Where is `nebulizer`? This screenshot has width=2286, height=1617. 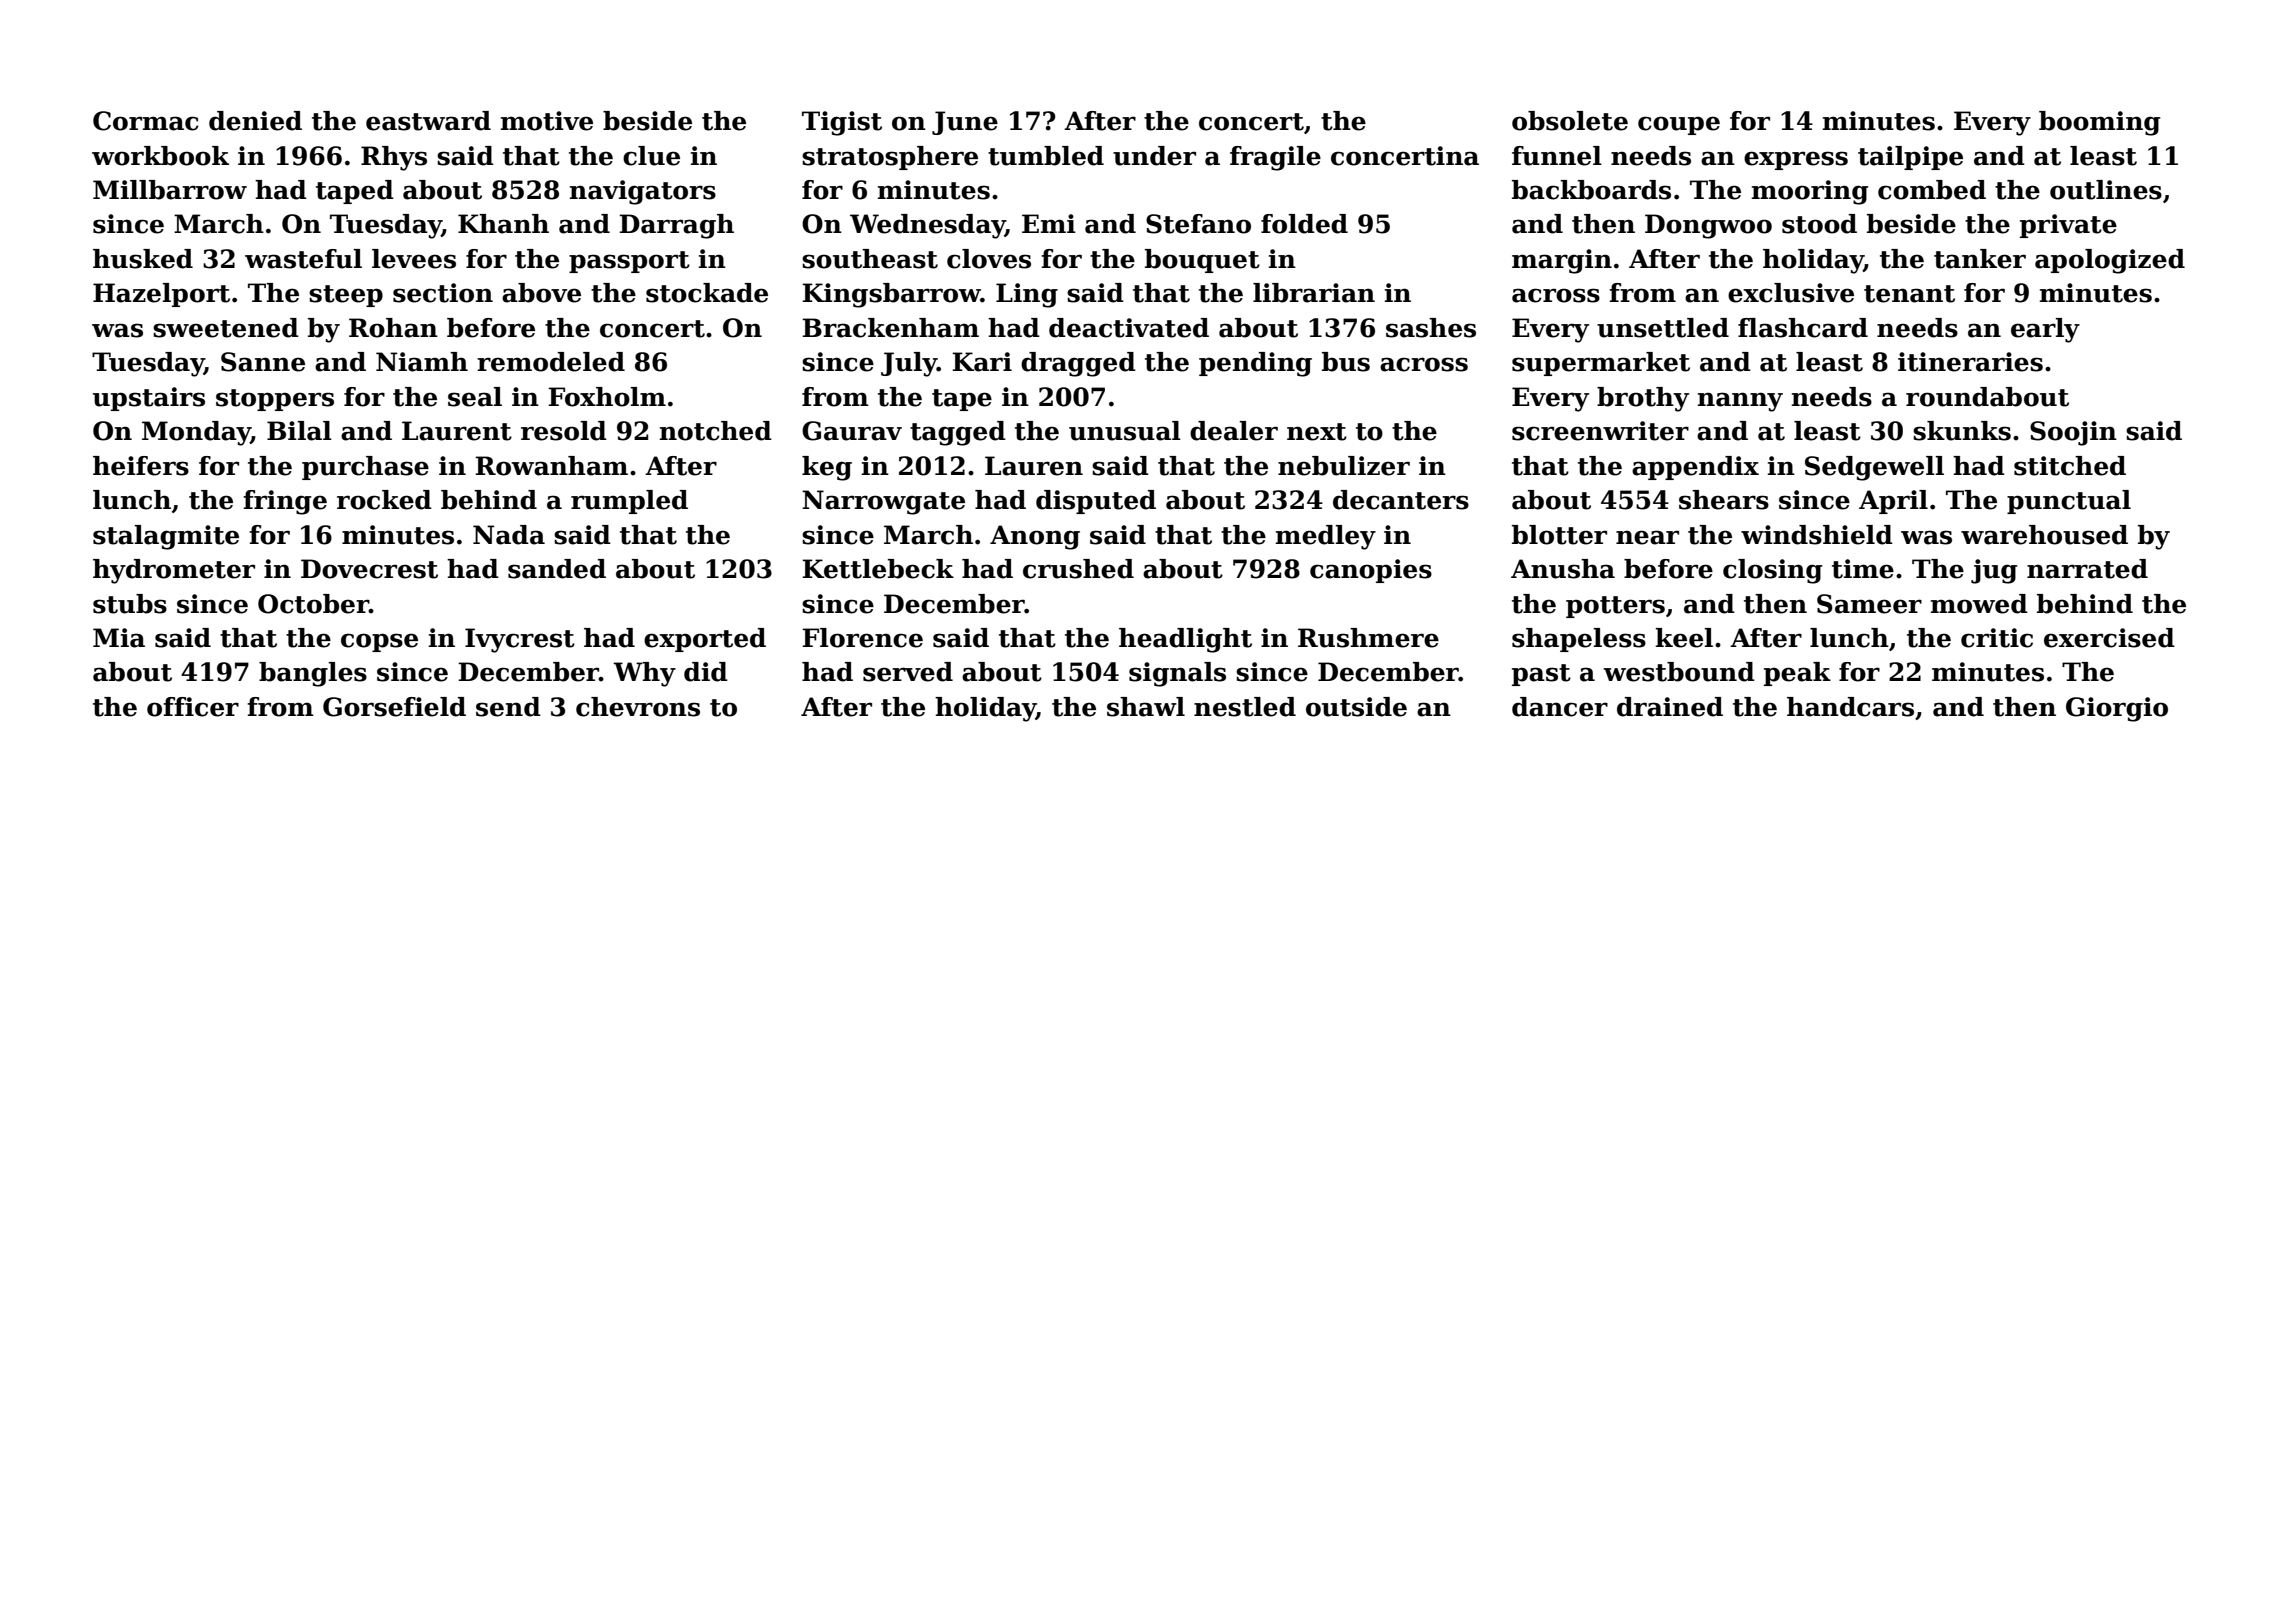 nebulizer is located at coordinates (1344, 466).
